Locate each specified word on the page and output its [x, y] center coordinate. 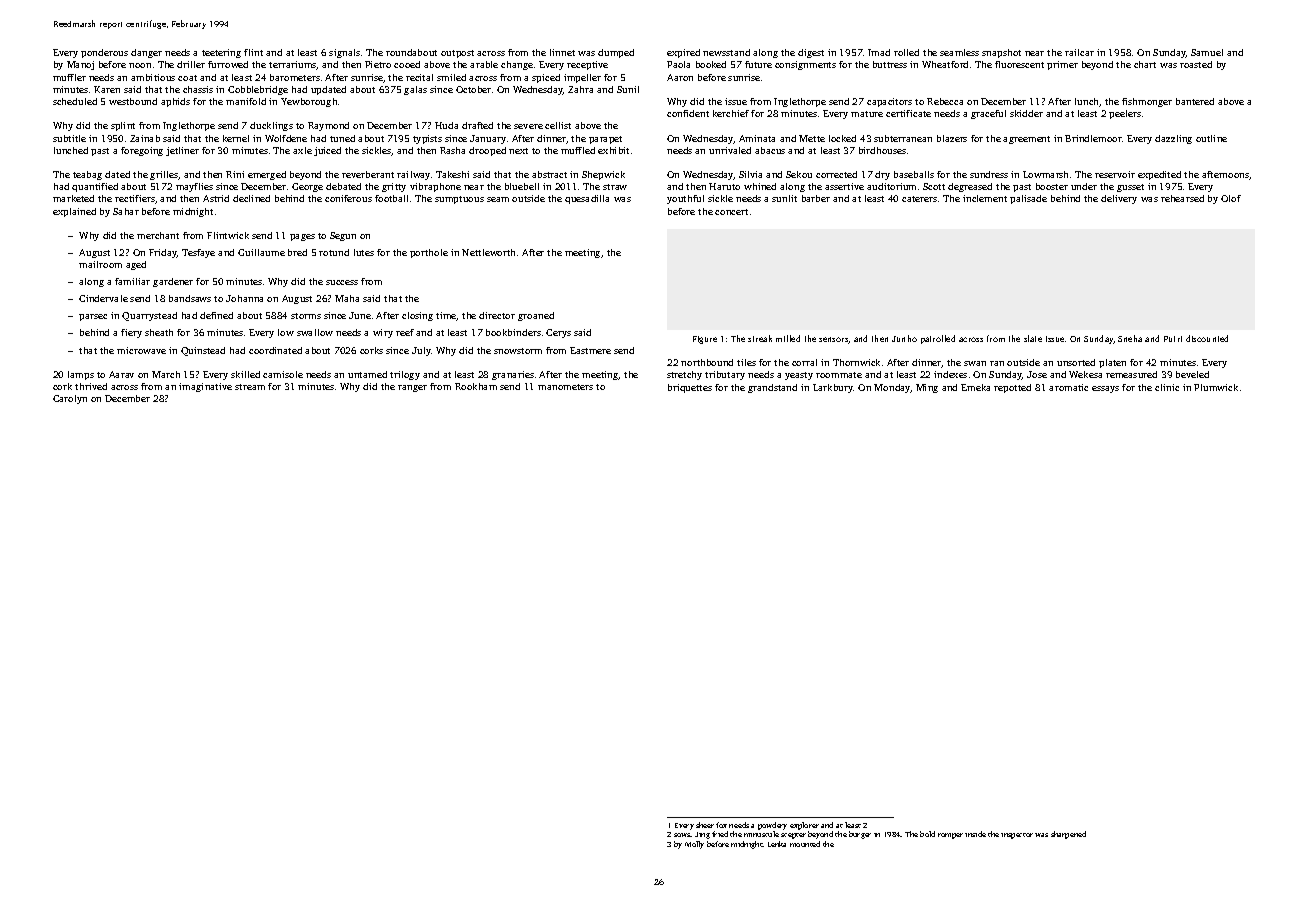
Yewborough [309, 102]
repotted [1012, 388]
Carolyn [70, 399]
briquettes [690, 388]
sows [682, 835]
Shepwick [603, 175]
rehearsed [1182, 198]
